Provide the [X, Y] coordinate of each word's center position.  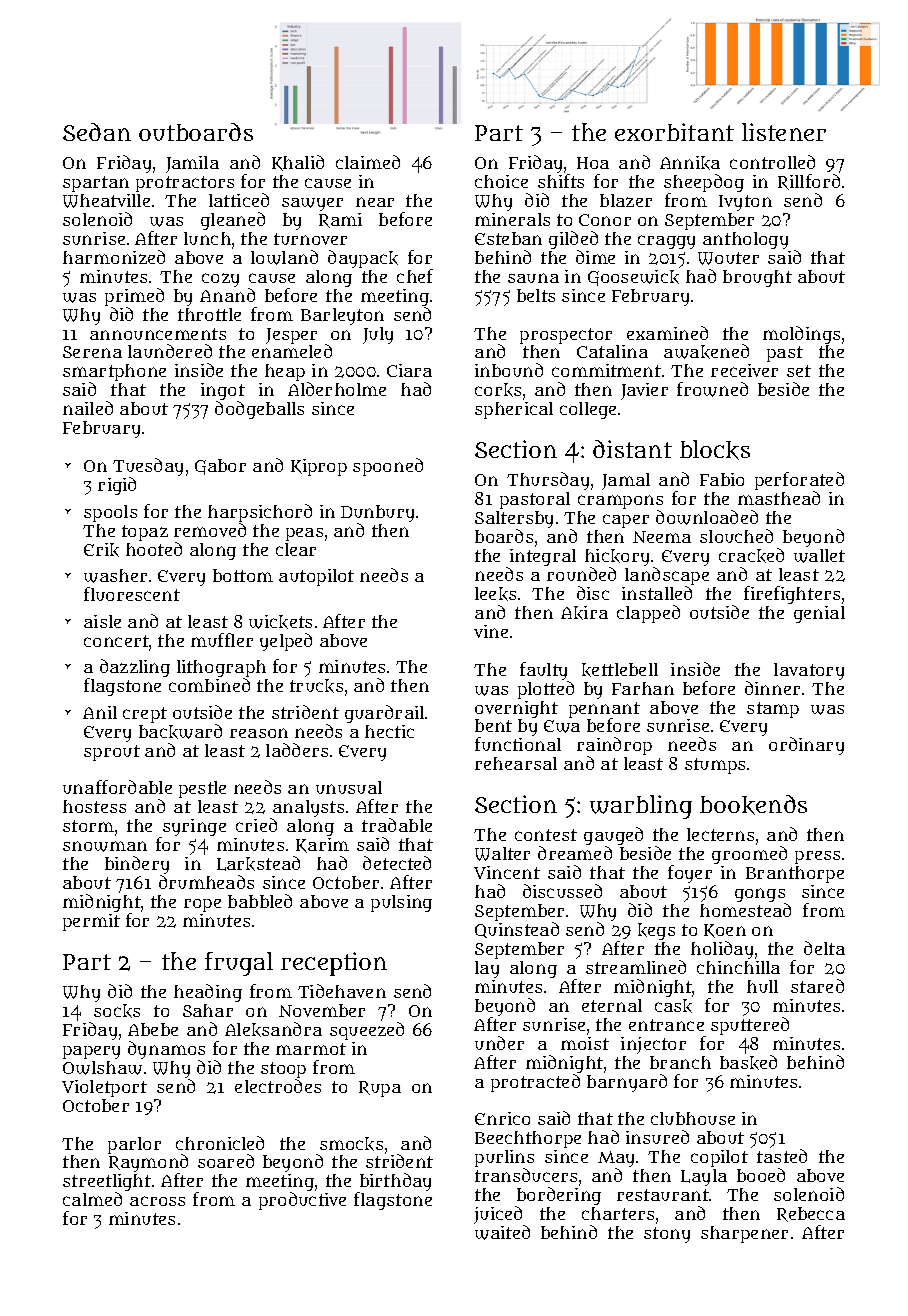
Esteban [508, 238]
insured [657, 1137]
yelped [286, 642]
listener [784, 132]
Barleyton [342, 316]
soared [226, 1161]
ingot [223, 392]
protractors [185, 184]
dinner [772, 688]
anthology [745, 240]
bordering [558, 1197]
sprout [112, 753]
